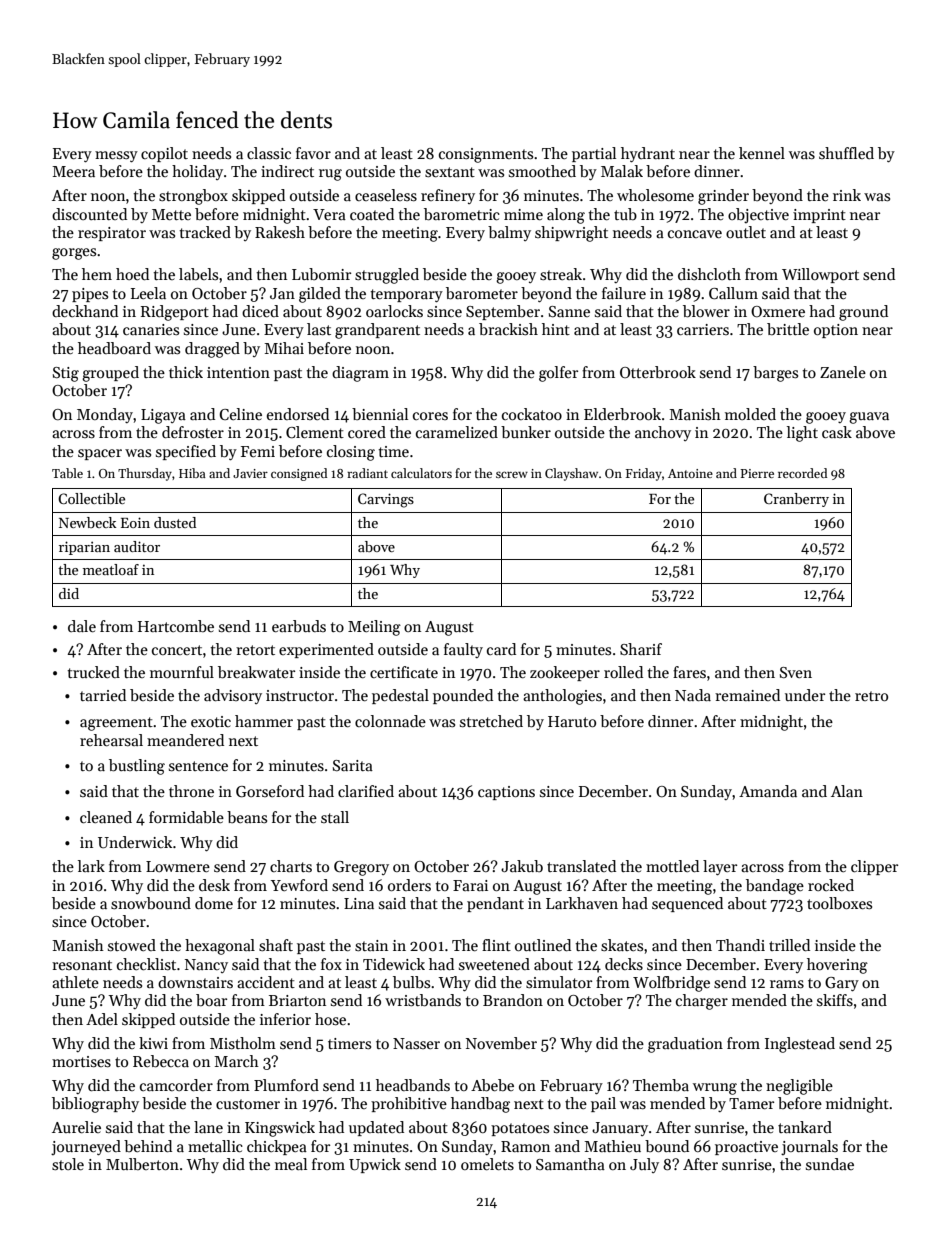 The height and width of the image is (1233, 952). I want to click on Clayshaw, so click(571, 474).
